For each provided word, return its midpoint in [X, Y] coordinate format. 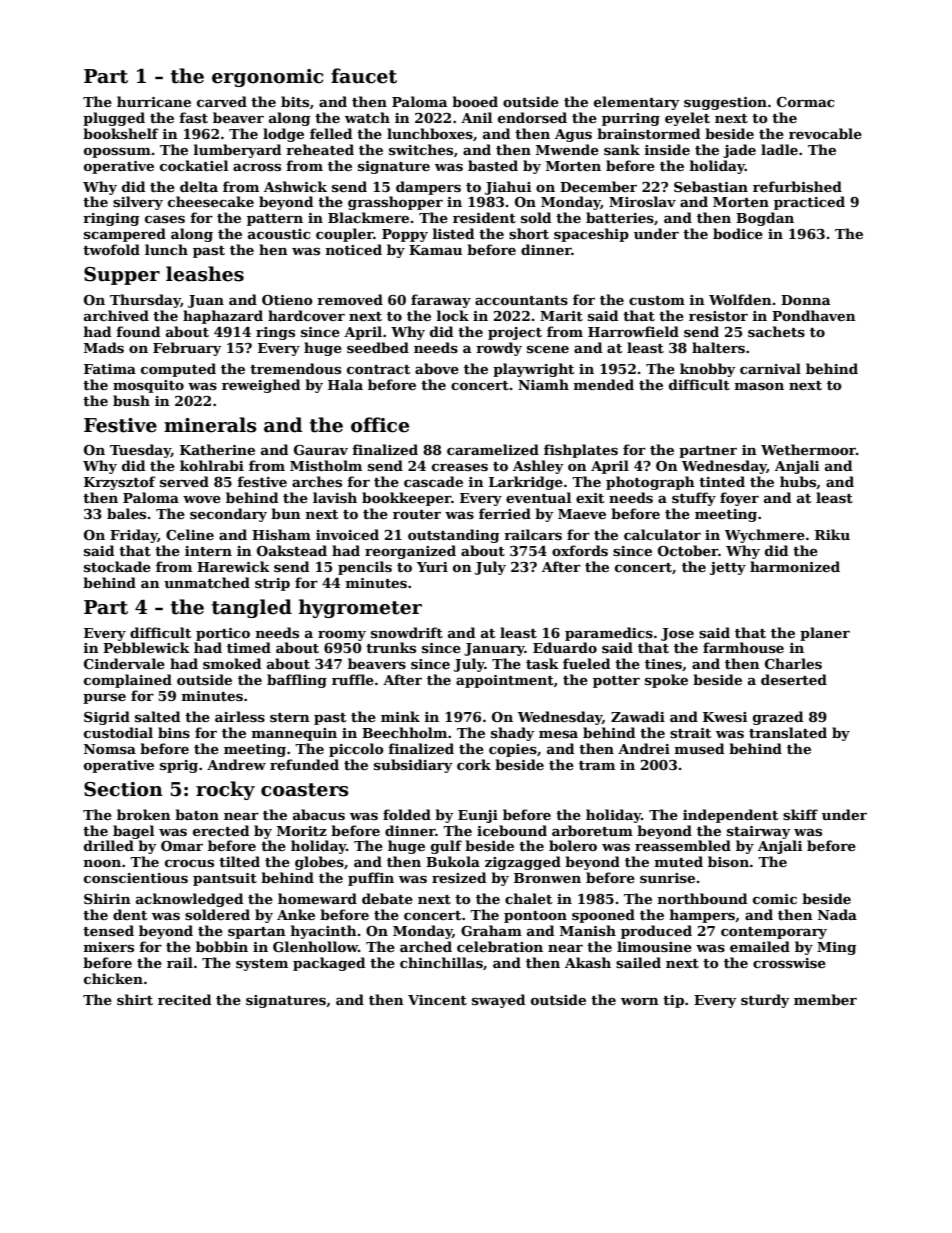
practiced [809, 203]
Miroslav [642, 201]
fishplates [581, 451]
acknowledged [189, 900]
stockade [117, 566]
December [598, 186]
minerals [210, 425]
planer [825, 634]
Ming [836, 948]
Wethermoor [808, 449]
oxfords [580, 550]
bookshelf [121, 133]
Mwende [567, 149]
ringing [111, 219]
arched [426, 946]
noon [102, 863]
